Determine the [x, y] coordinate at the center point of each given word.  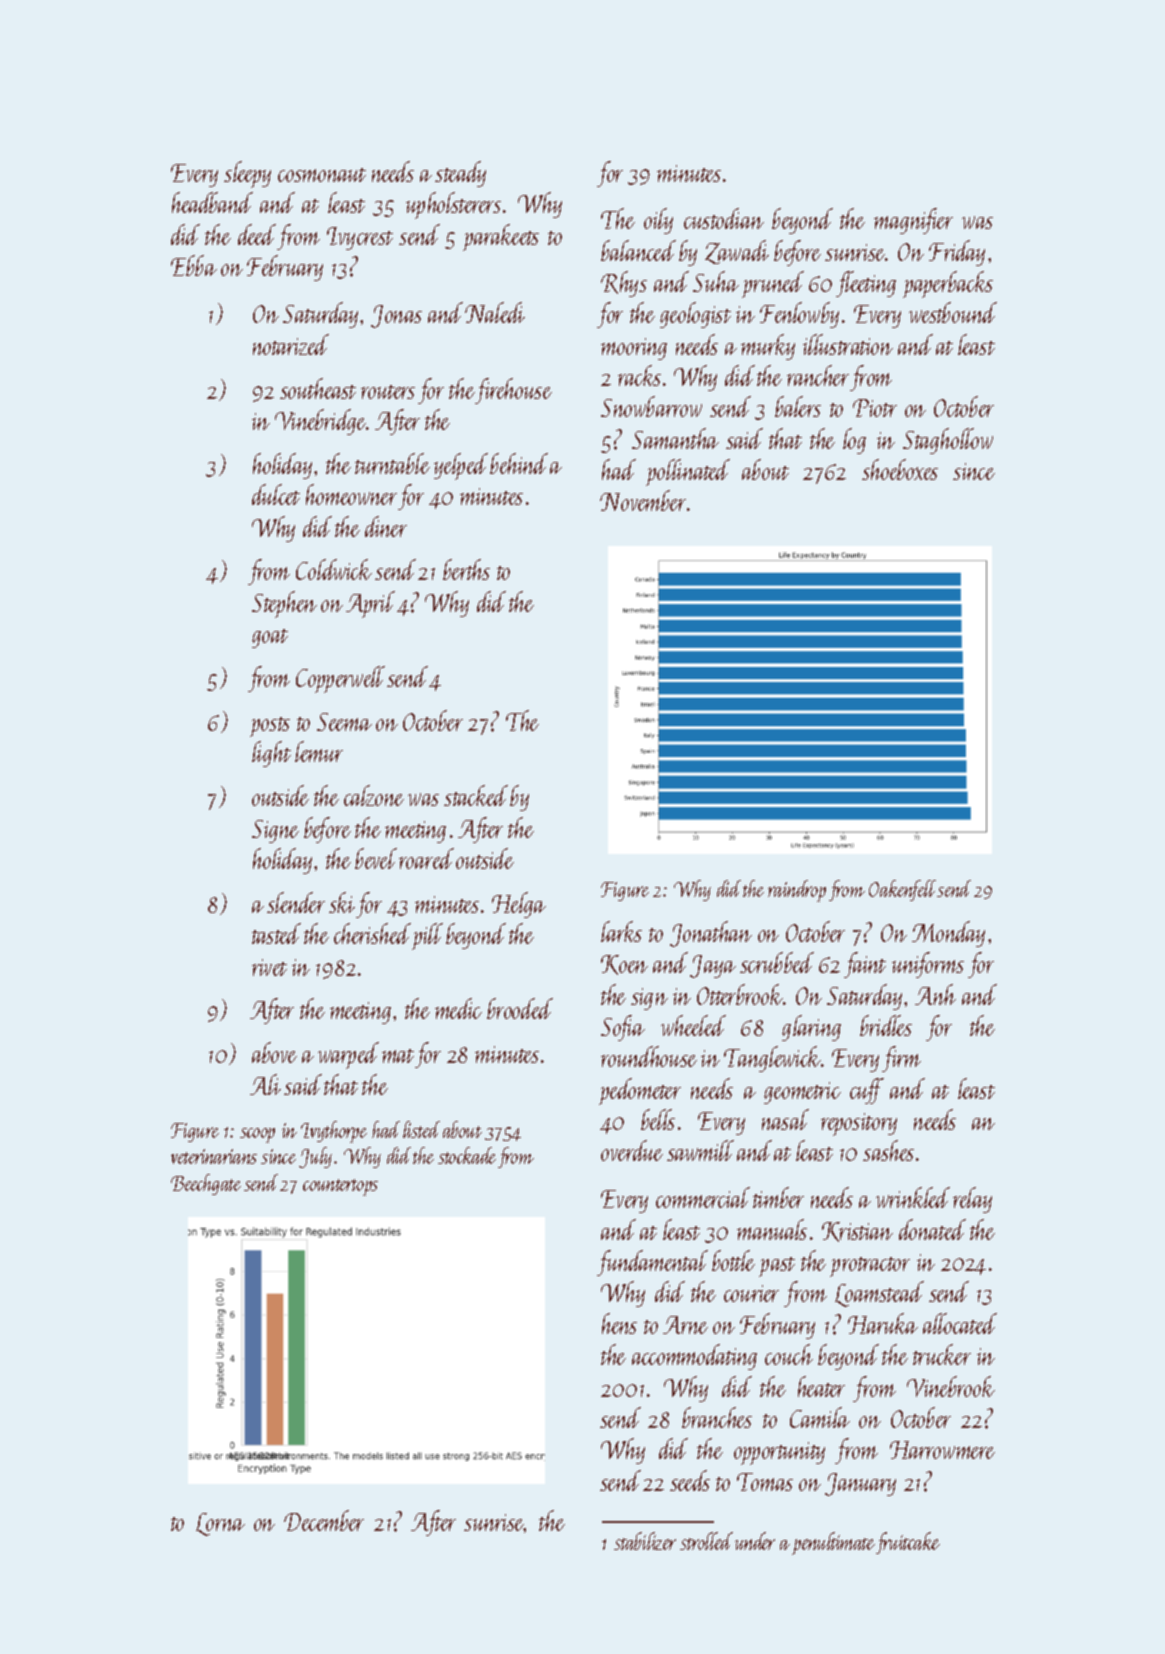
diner [386, 526]
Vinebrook [951, 1386]
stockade [467, 1155]
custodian [724, 218]
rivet [269, 967]
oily [658, 221]
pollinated [688, 472]
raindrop [797, 891]
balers [798, 406]
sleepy [247, 174]
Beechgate [206, 1184]
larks [621, 931]
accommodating [694, 1357]
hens [619, 1323]
